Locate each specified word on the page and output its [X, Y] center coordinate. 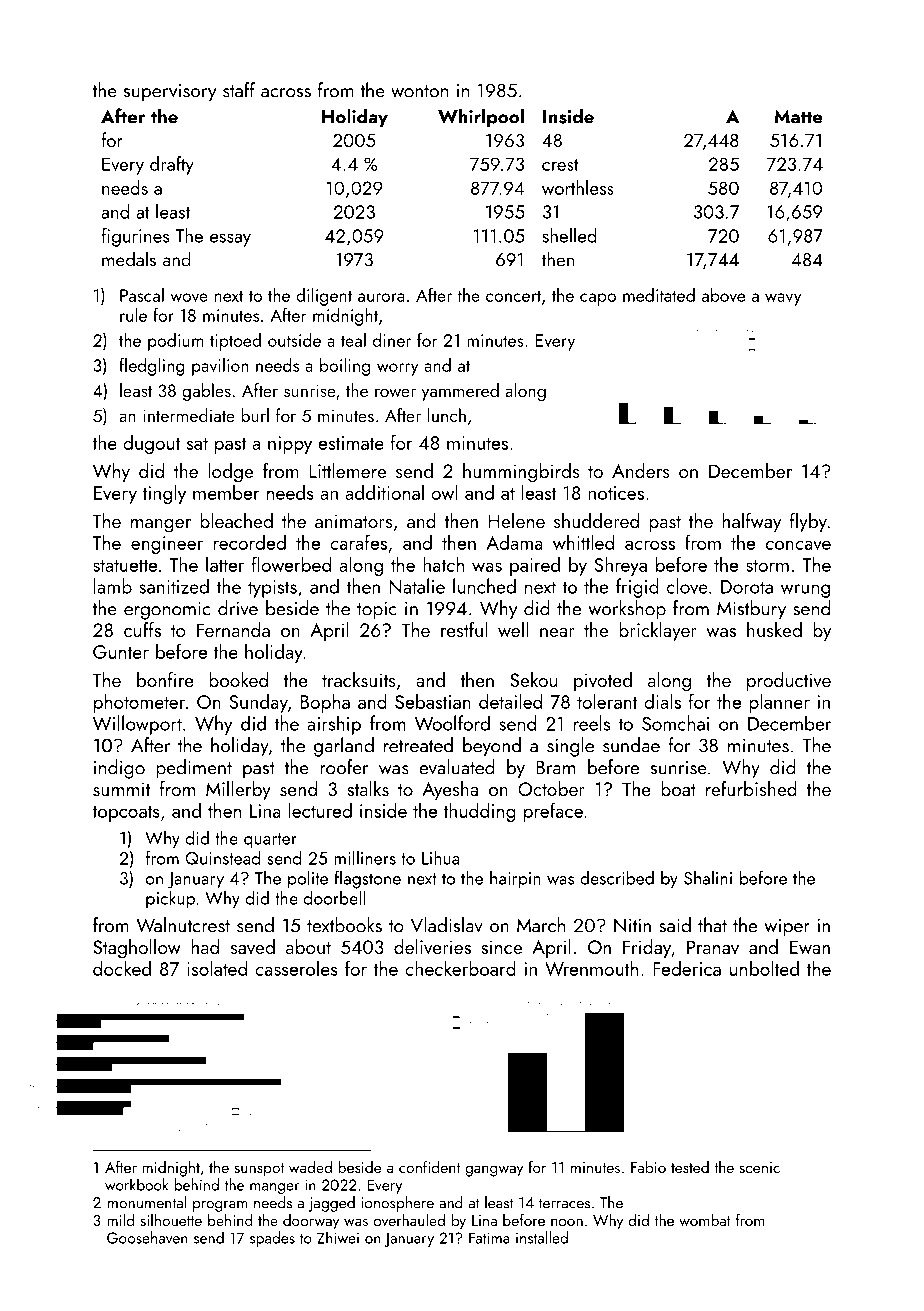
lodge [230, 473]
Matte [798, 117]
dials [662, 701]
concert [513, 296]
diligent [324, 297]
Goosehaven [147, 1237]
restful [464, 629]
